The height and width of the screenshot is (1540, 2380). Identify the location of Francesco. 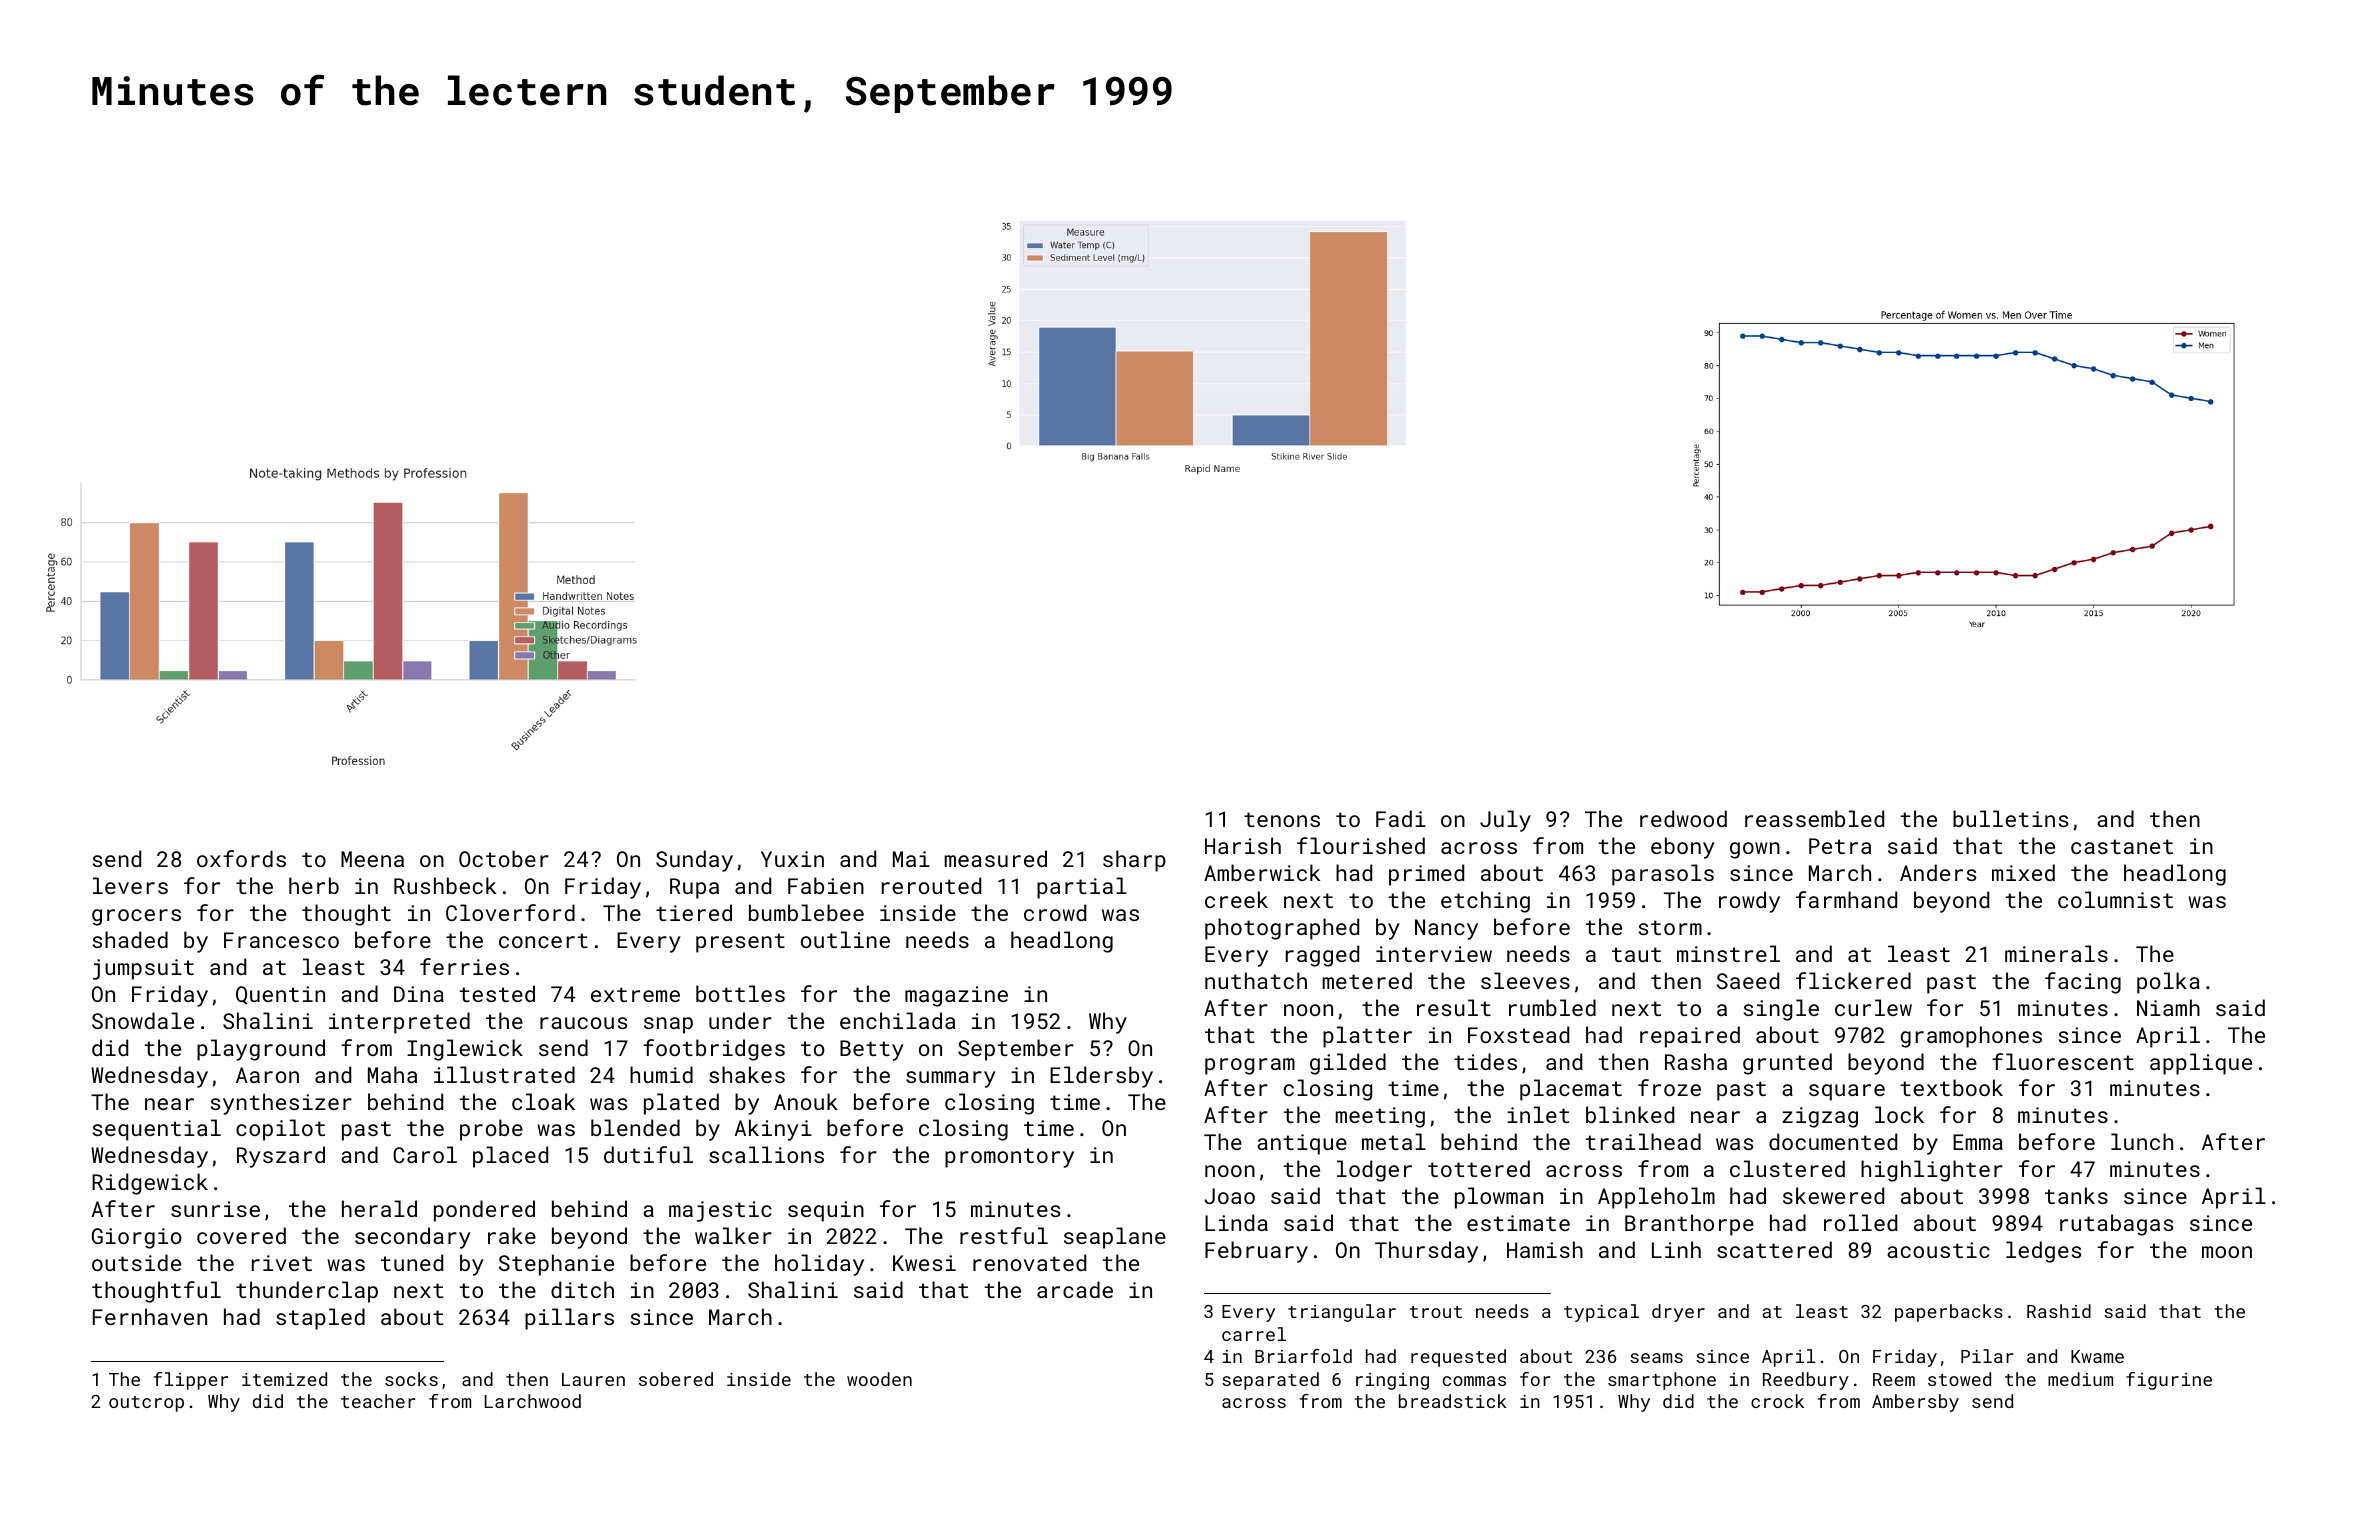
(281, 940).
